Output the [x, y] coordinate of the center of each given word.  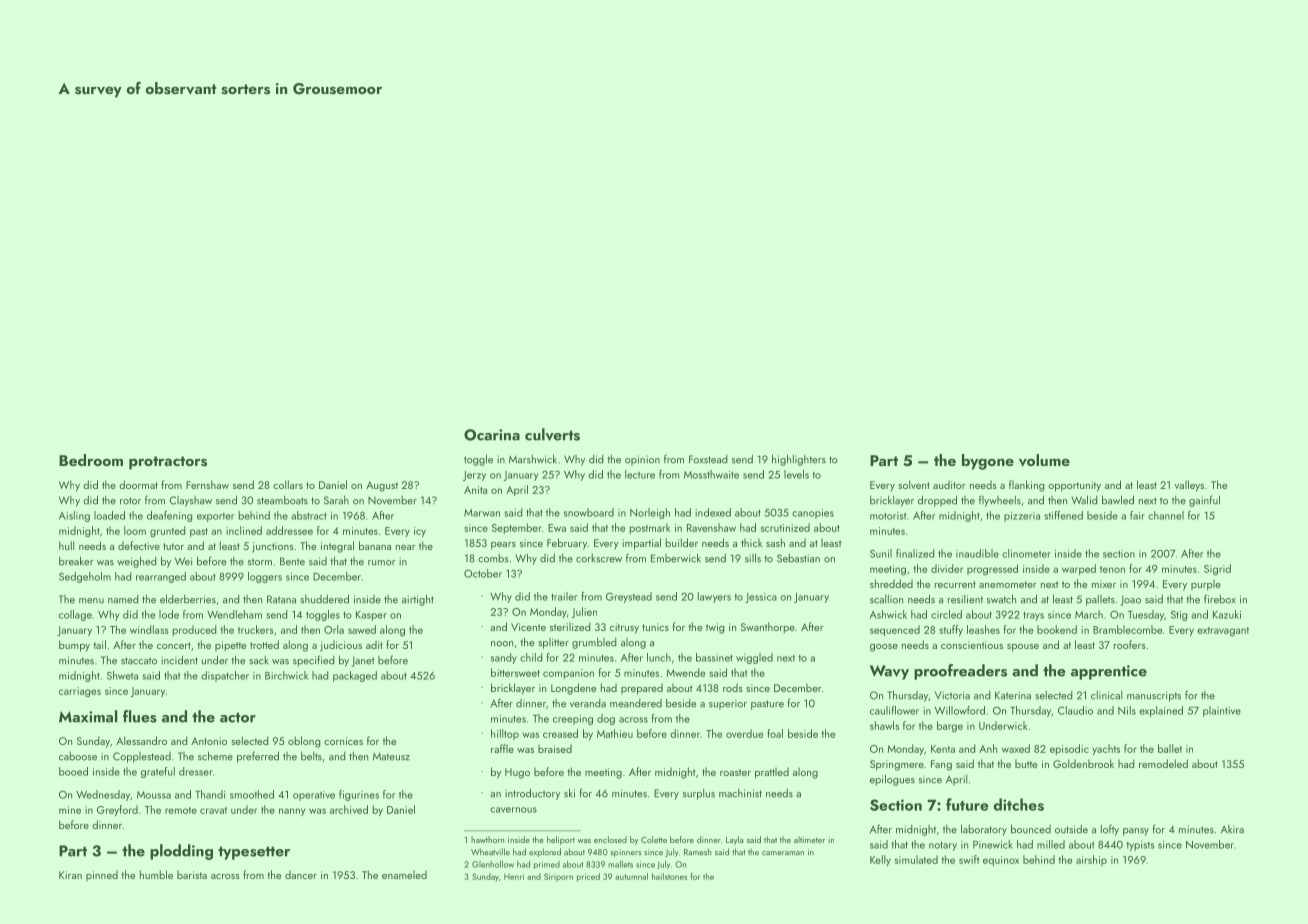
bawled [1118, 500]
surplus [699, 794]
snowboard [589, 512]
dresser [196, 771]
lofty [1110, 830]
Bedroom [91, 460]
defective [139, 545]
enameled [404, 874]
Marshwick [533, 459]
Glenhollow [493, 864]
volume [1044, 460]
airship [1091, 860]
